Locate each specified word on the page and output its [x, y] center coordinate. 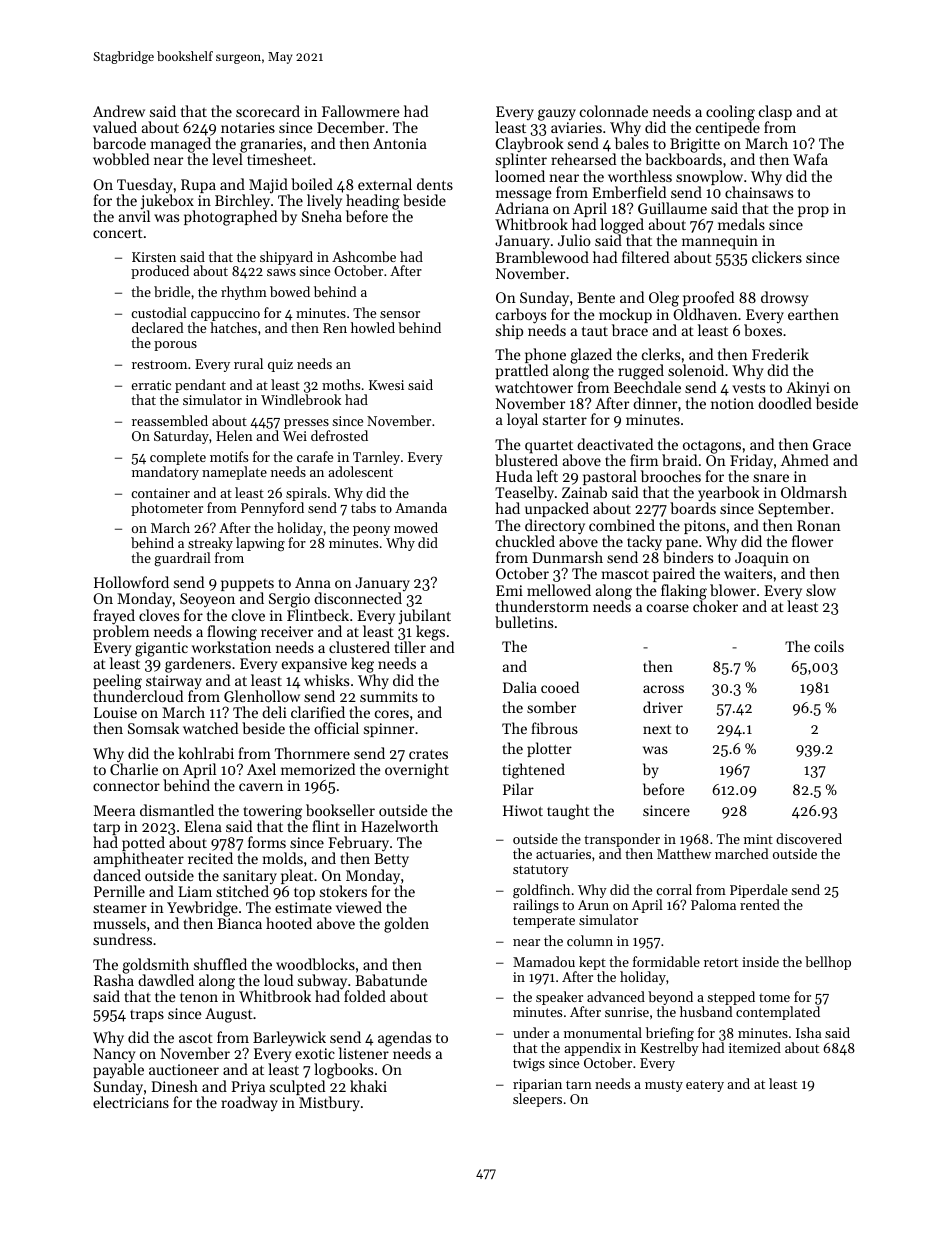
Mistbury [329, 1103]
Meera [114, 810]
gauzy [557, 115]
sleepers [537, 1100]
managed [182, 145]
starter [565, 420]
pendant [200, 386]
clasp [775, 112]
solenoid [696, 370]
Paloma [713, 904]
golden [406, 925]
